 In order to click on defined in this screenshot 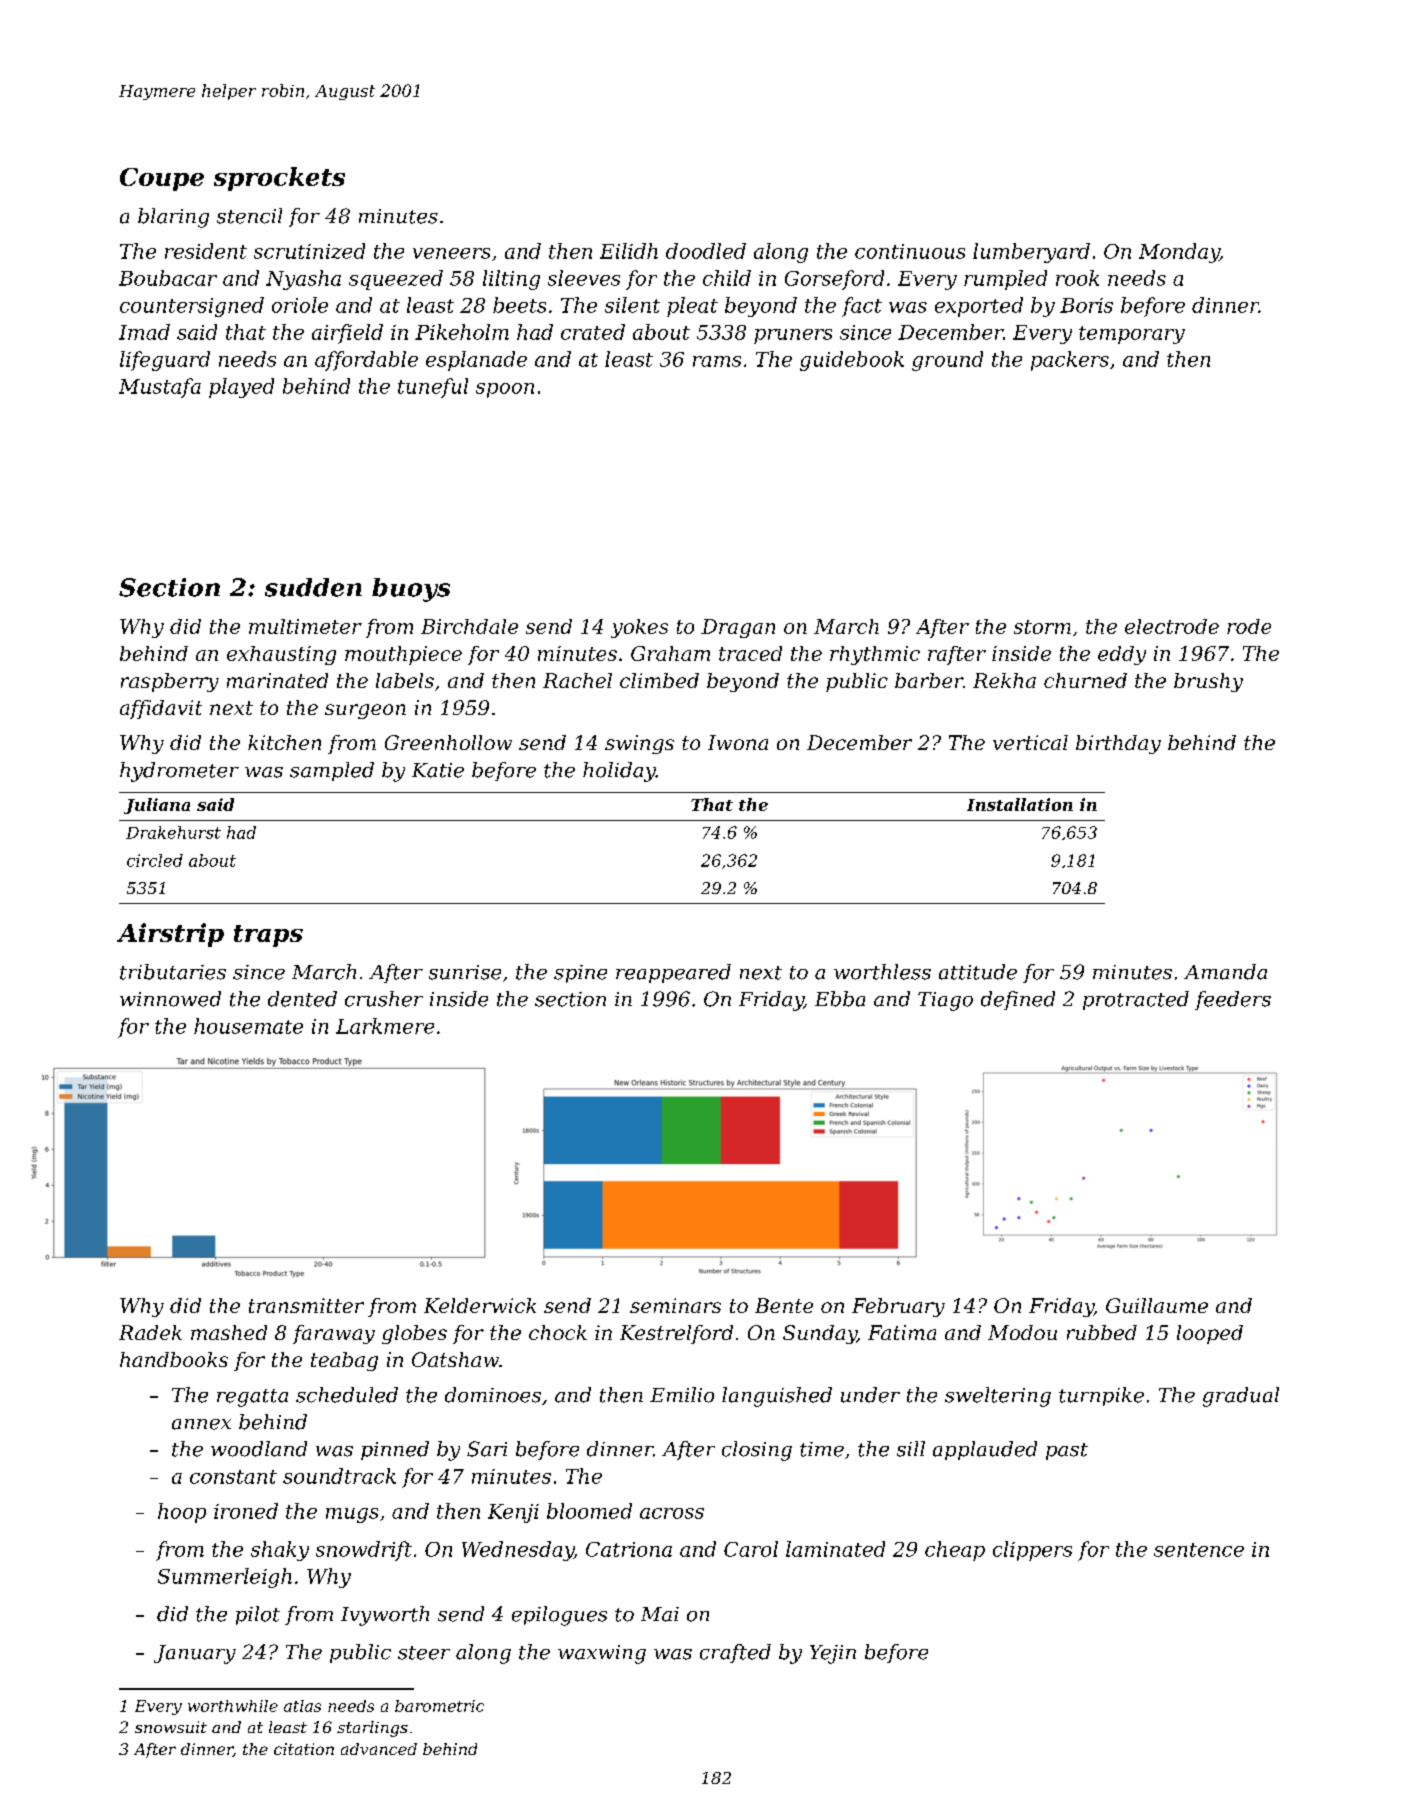, I will do `click(1018, 1000)`.
